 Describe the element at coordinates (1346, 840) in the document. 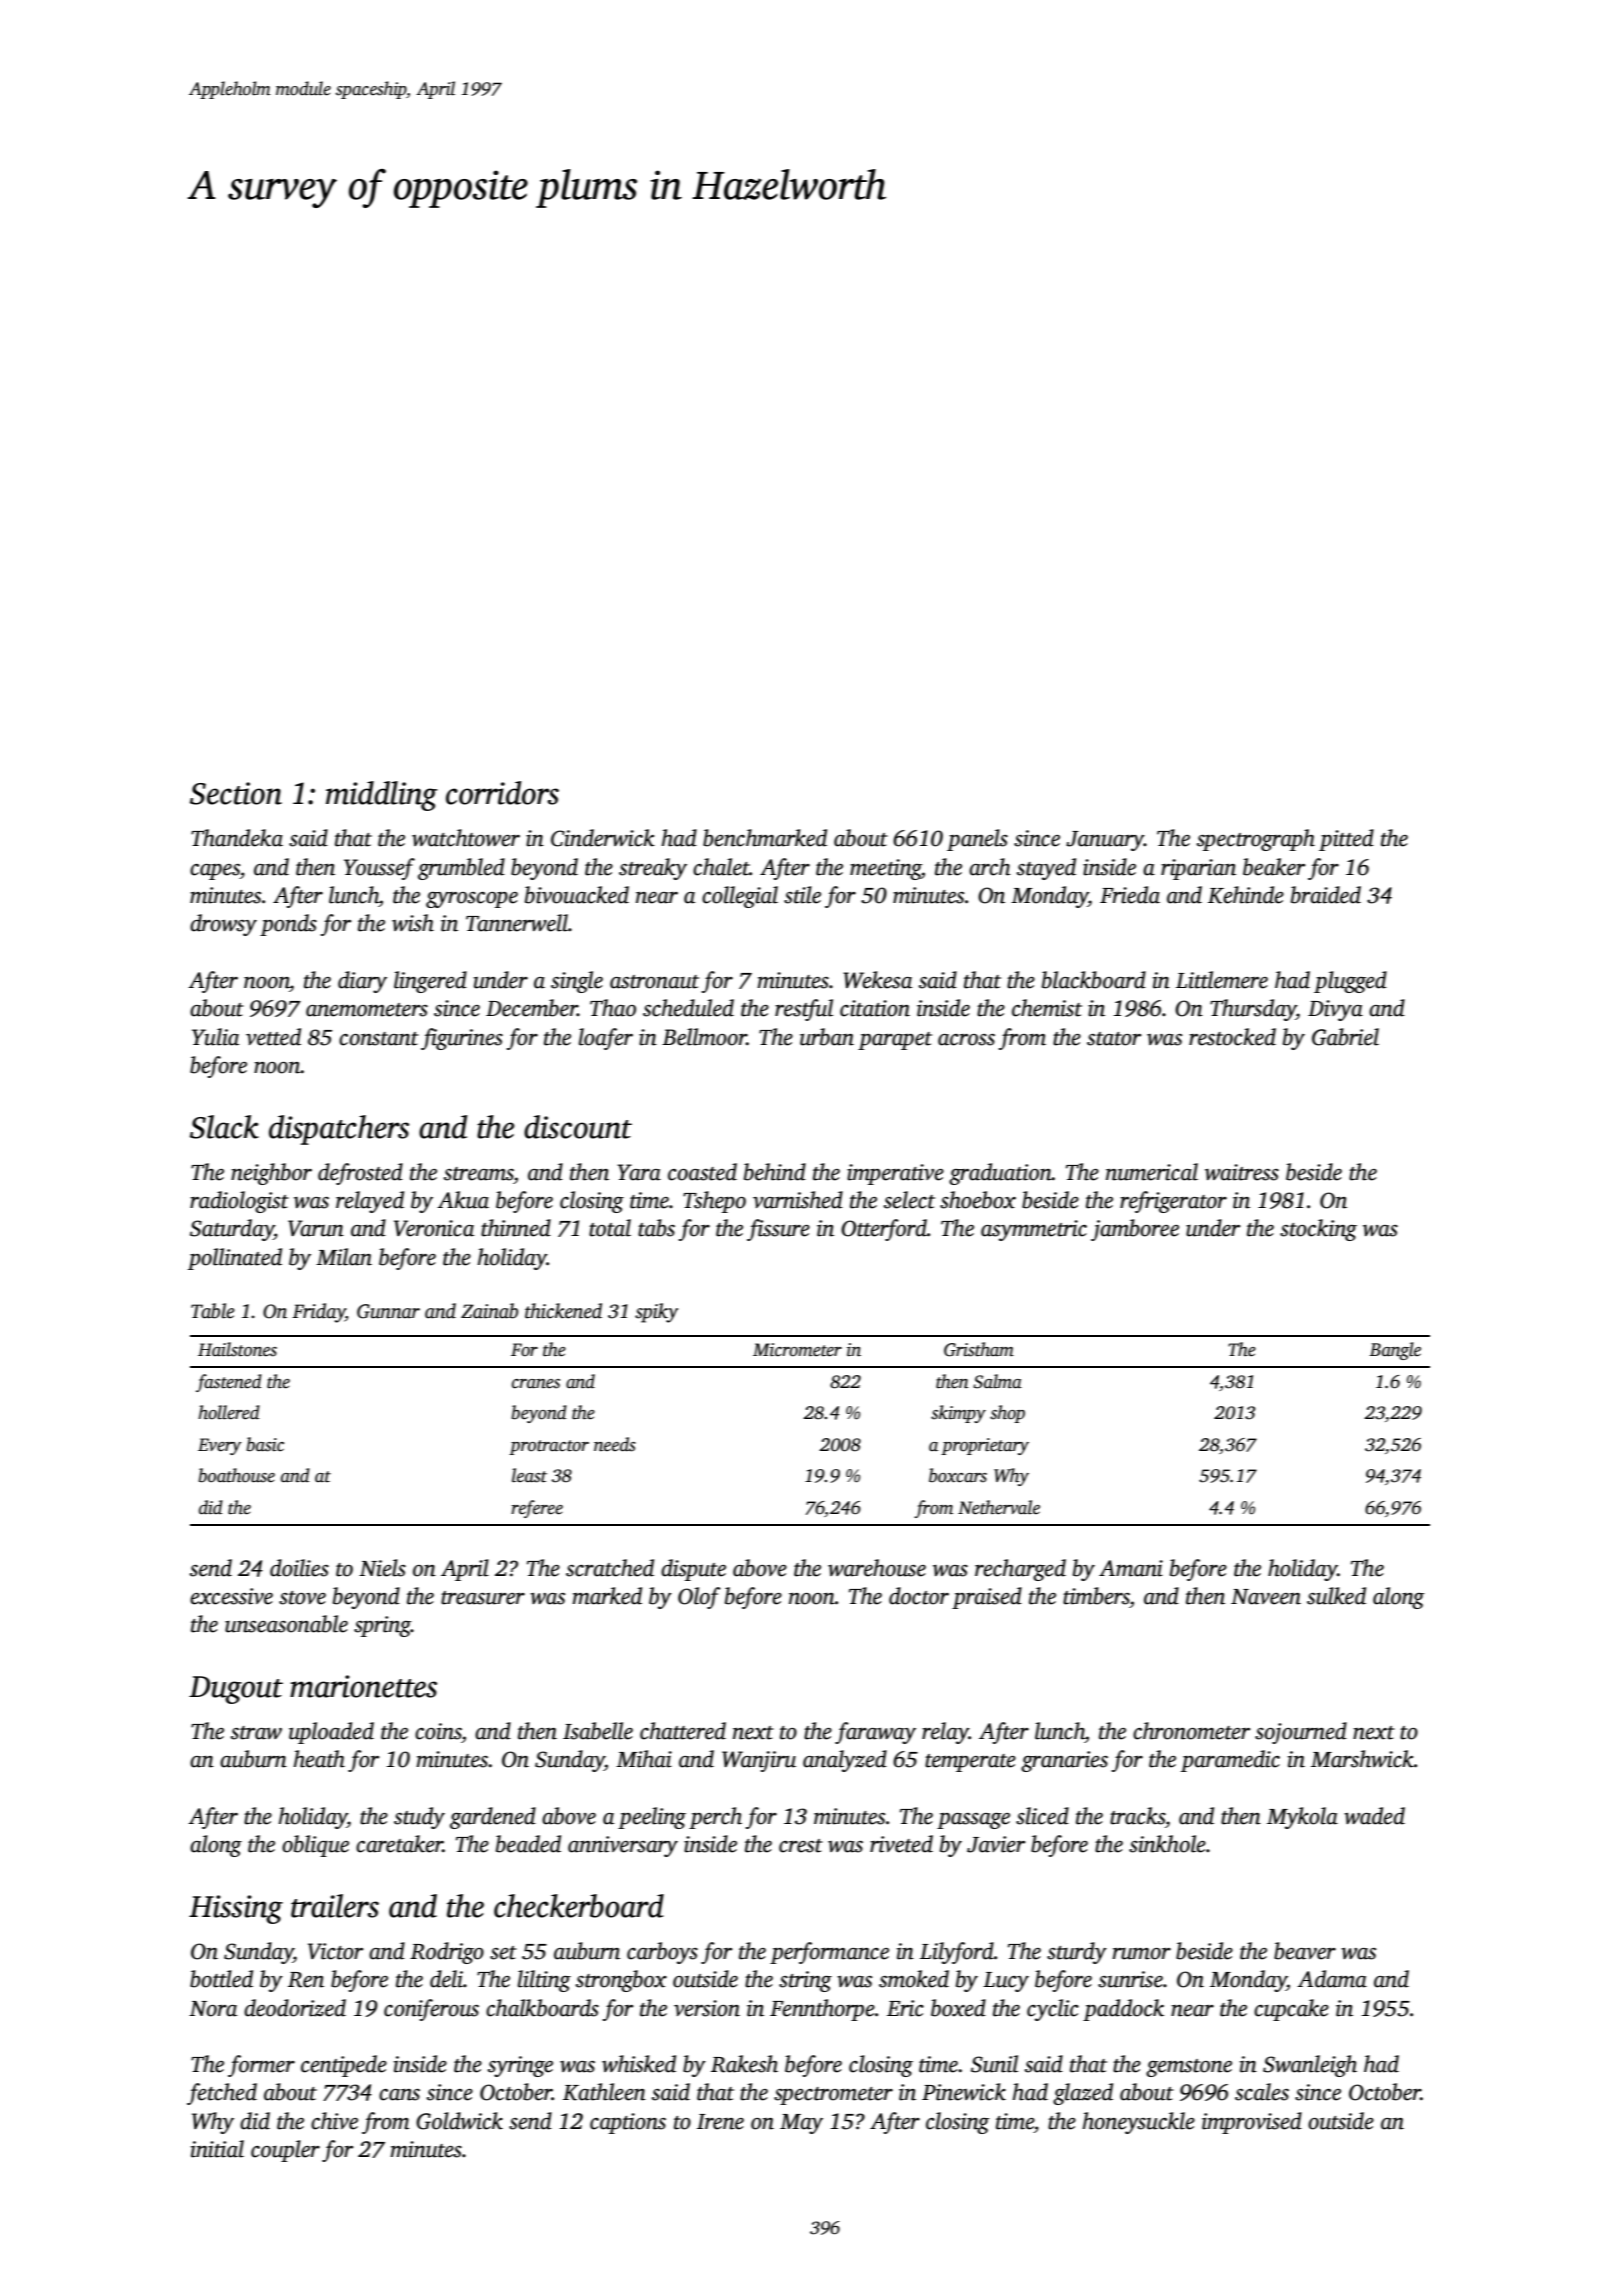

I see `pitted` at that location.
